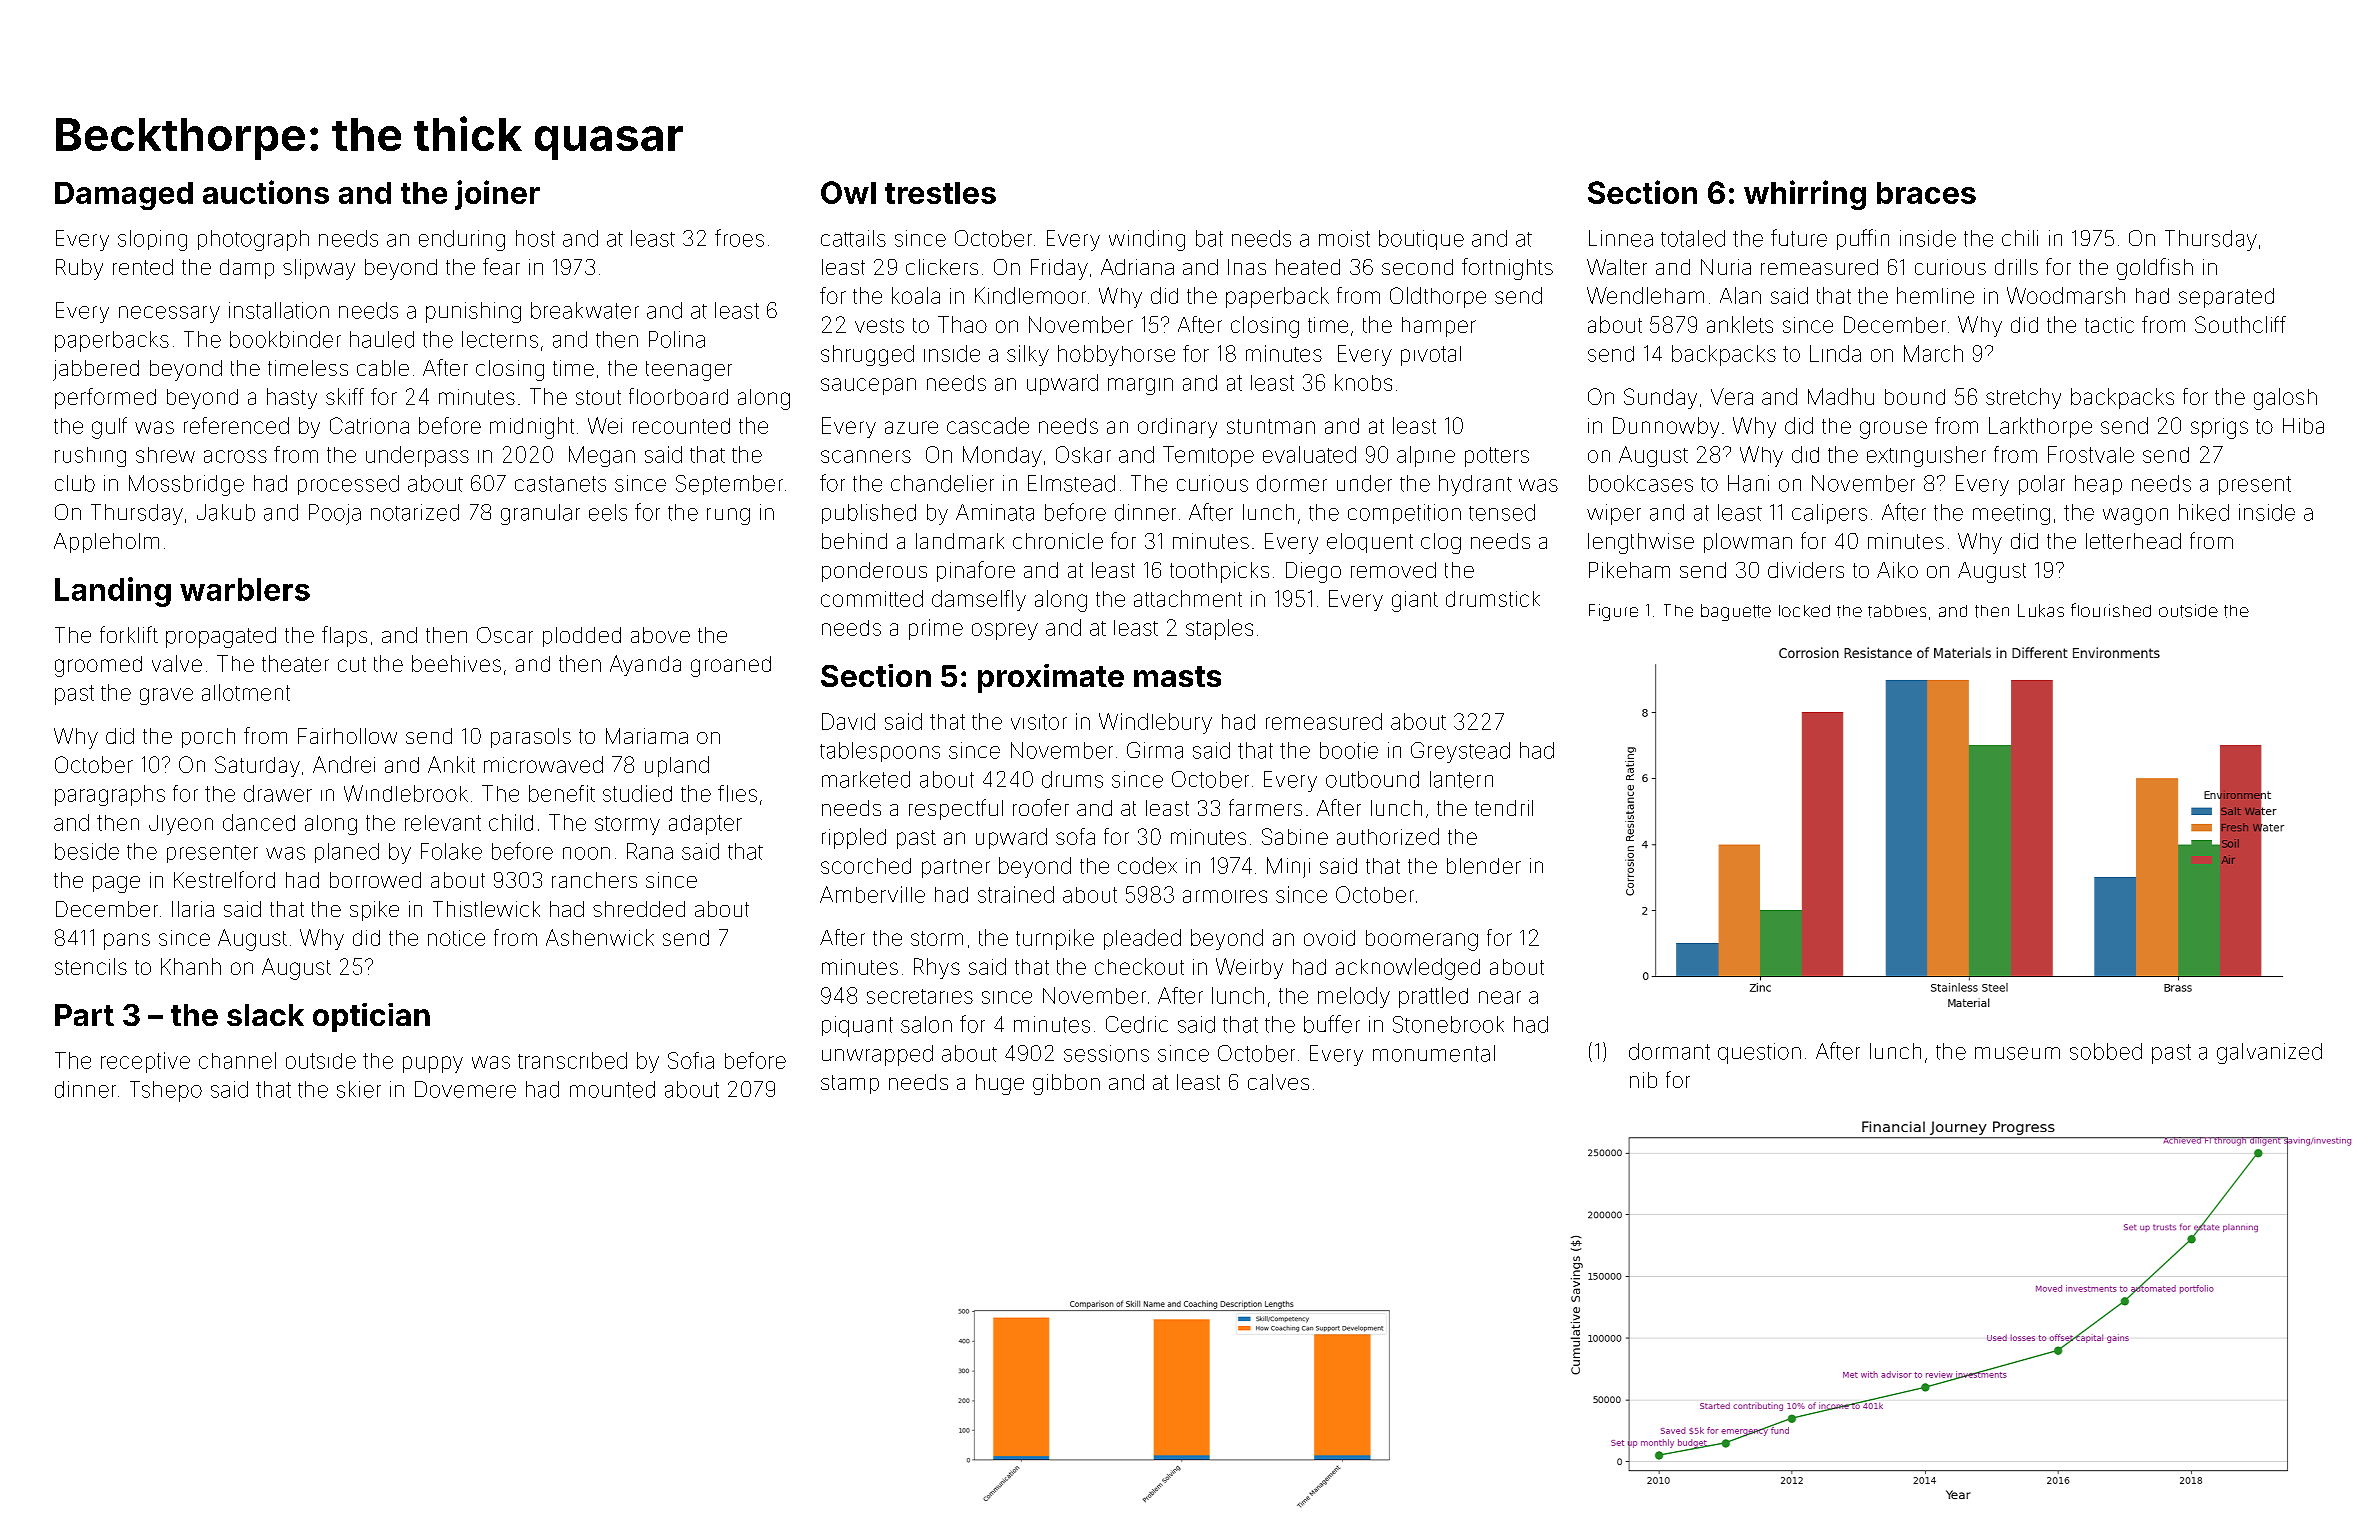 The height and width of the image is (1540, 2380). Describe the element at coordinates (456, 938) in the image. I see `notice` at that location.
